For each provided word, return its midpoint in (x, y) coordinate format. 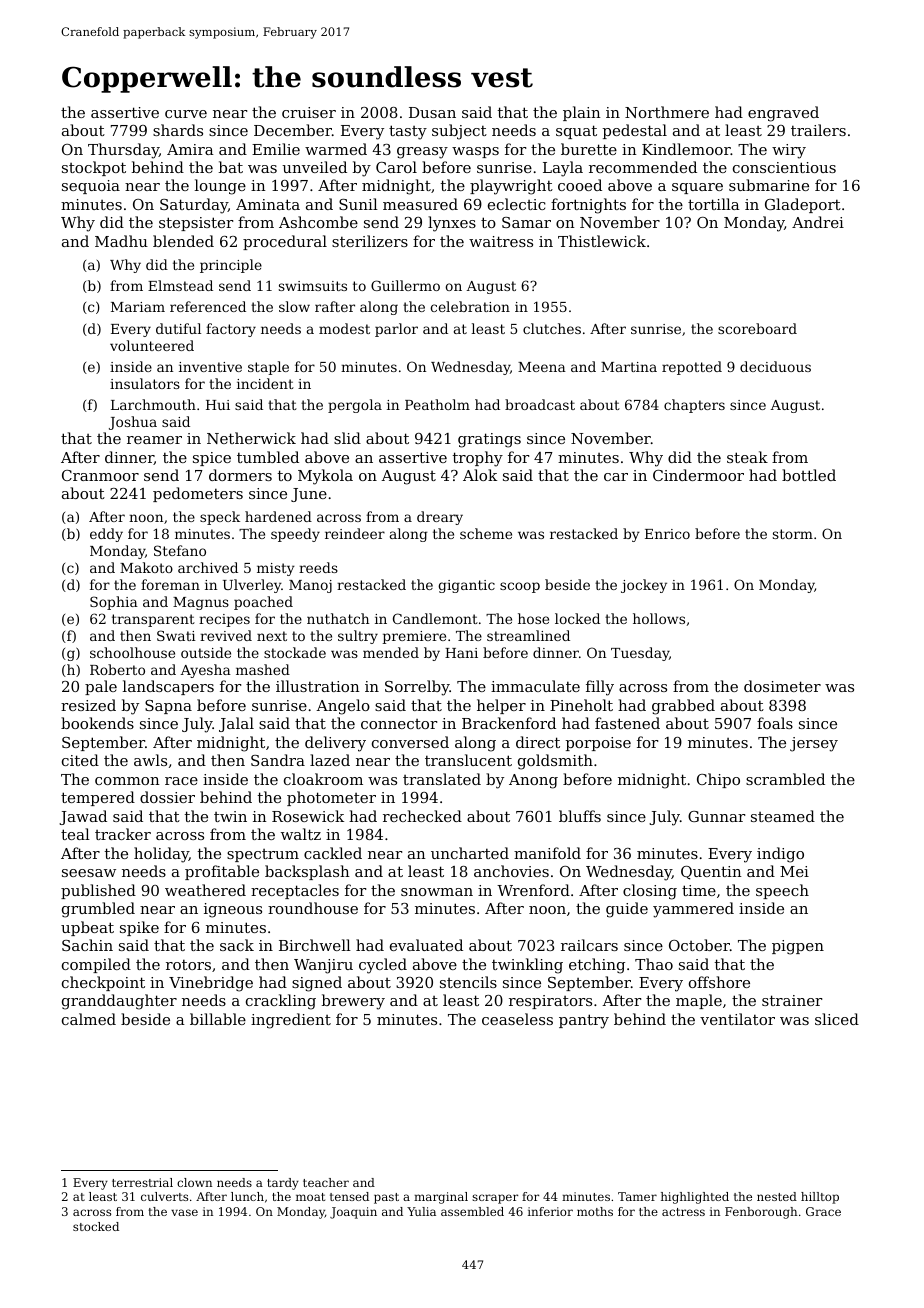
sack (237, 945)
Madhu (121, 241)
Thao (654, 964)
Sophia (114, 603)
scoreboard (757, 328)
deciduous (775, 366)
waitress (501, 241)
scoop (520, 587)
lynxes (452, 224)
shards (178, 130)
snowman (437, 892)
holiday (161, 855)
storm (793, 534)
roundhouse (313, 908)
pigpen (798, 947)
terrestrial (142, 1182)
